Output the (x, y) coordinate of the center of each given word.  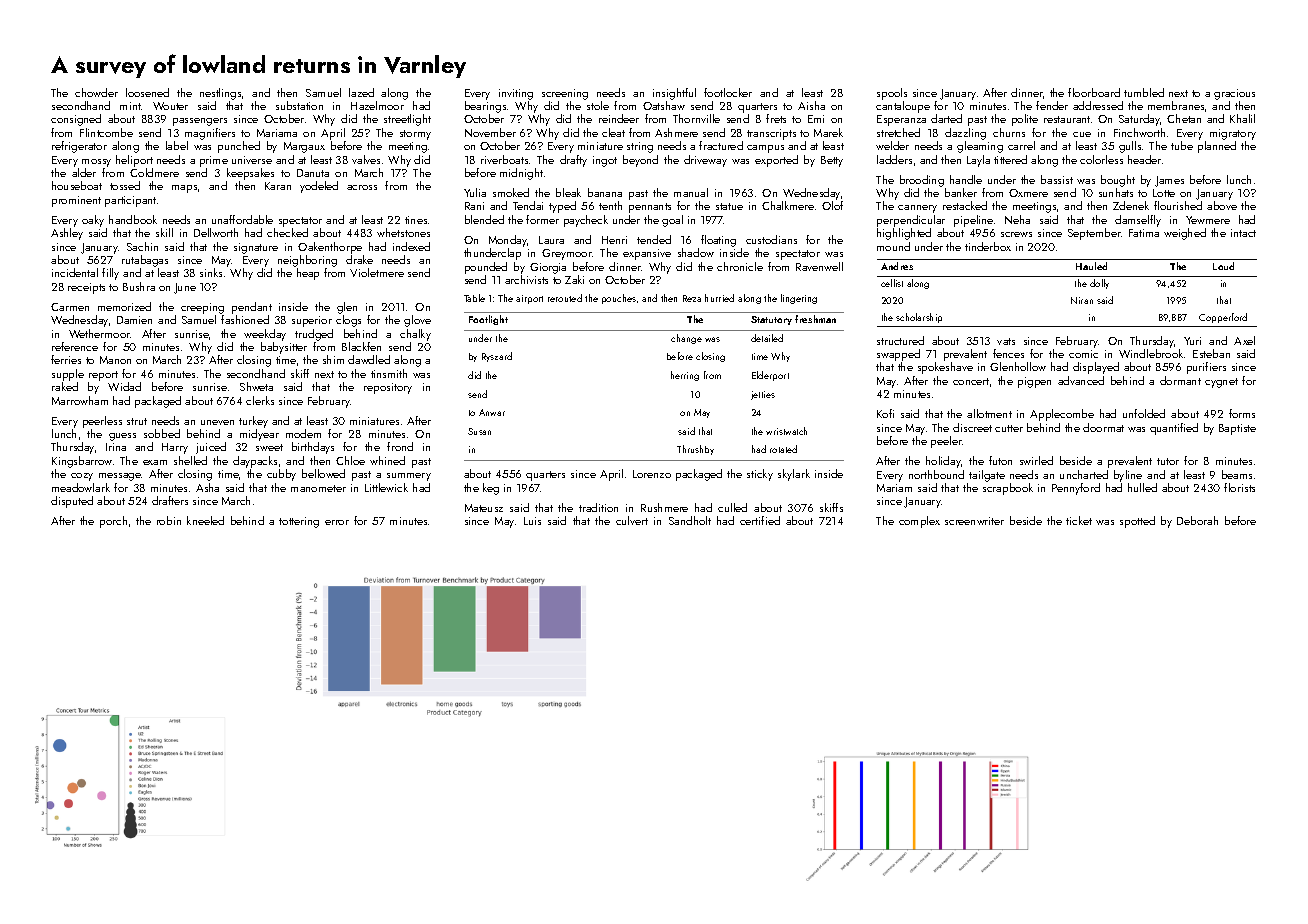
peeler (946, 442)
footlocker (728, 92)
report (103, 376)
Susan (479, 431)
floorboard (1094, 92)
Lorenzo (652, 474)
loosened (147, 92)
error (337, 522)
